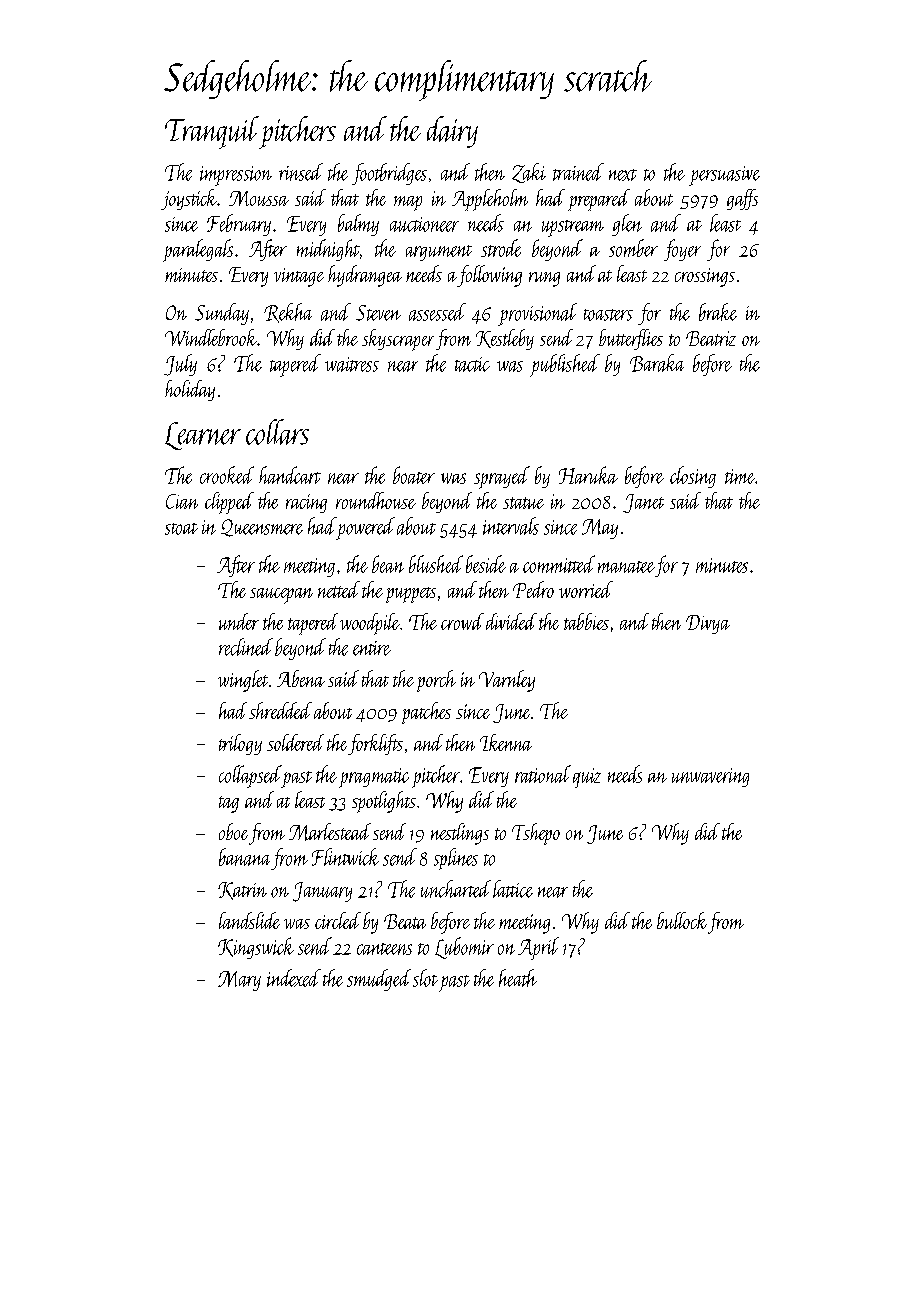 Image resolution: width=924 pixels, height=1311 pixels. What do you see at coordinates (452, 132) in the screenshot?
I see `dairy` at bounding box center [452, 132].
